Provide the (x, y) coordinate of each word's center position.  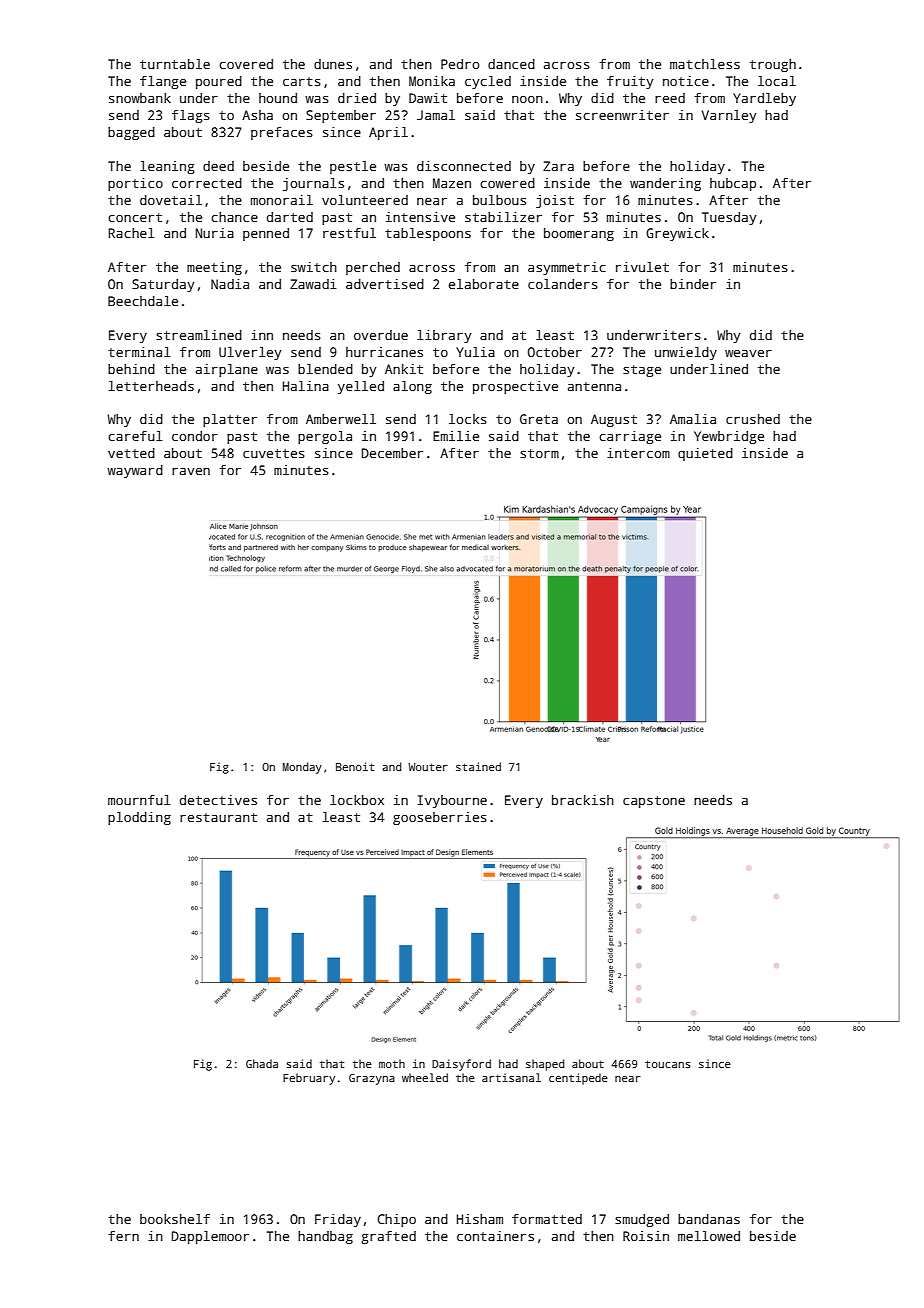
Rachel (131, 233)
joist (555, 201)
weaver (748, 353)
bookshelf (175, 1219)
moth (392, 1063)
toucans (668, 1064)
